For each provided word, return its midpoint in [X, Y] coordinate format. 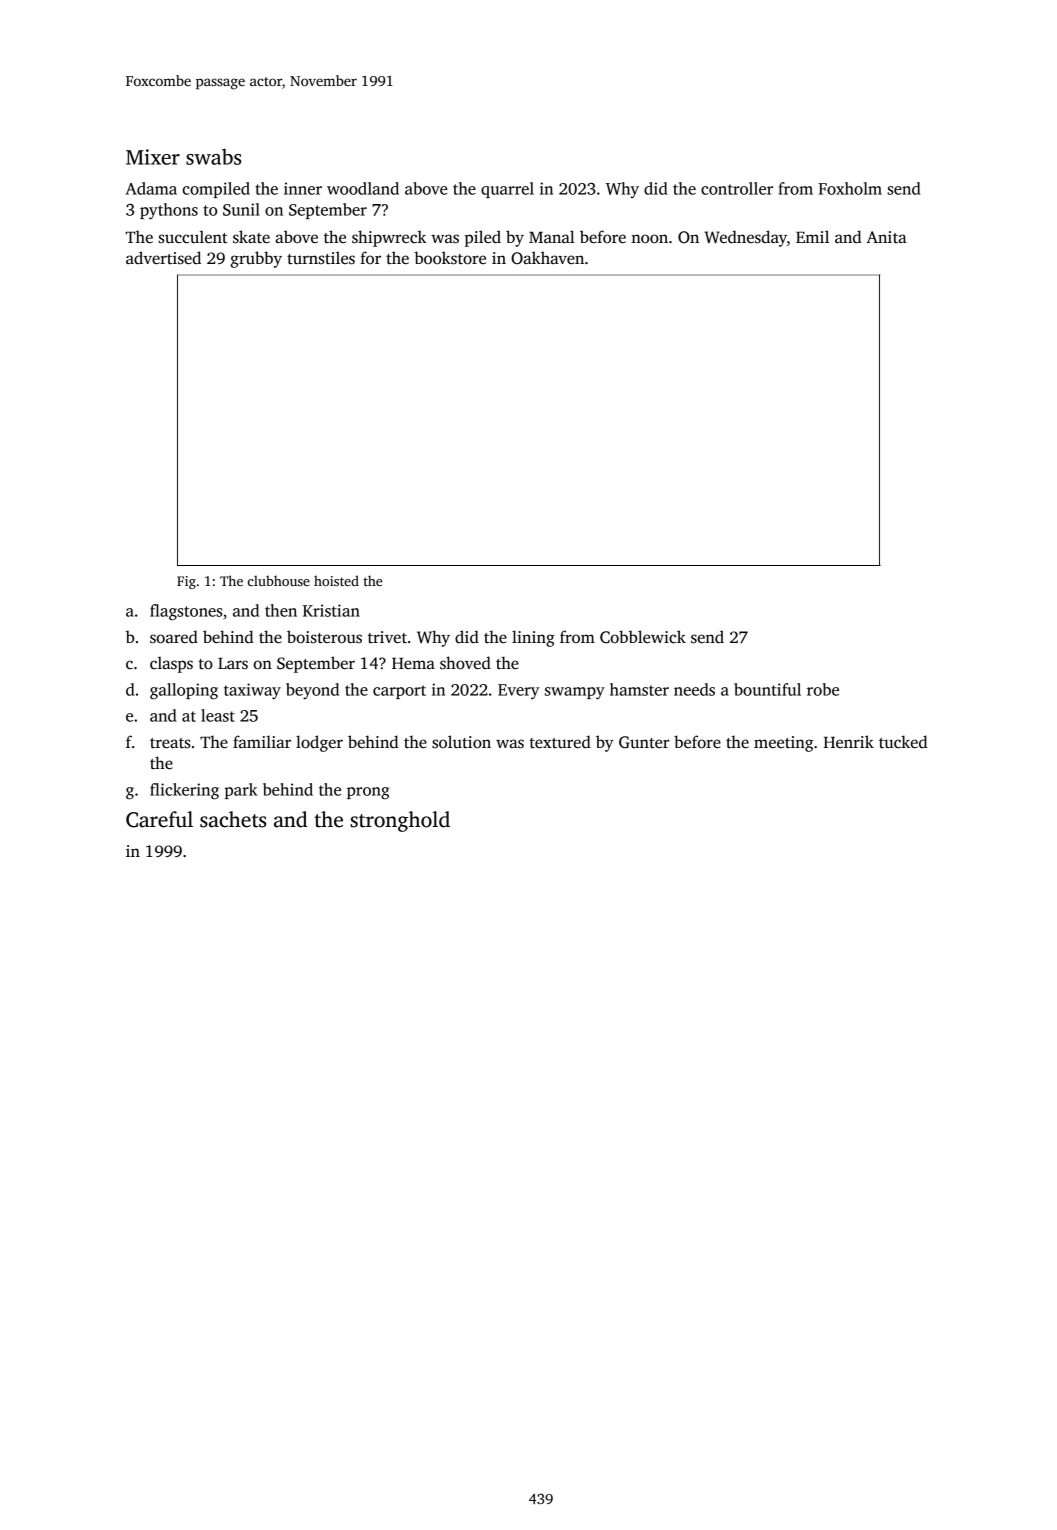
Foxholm [850, 188]
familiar [262, 741]
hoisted [336, 580]
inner [303, 188]
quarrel [507, 190]
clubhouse [279, 580]
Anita [887, 237]
